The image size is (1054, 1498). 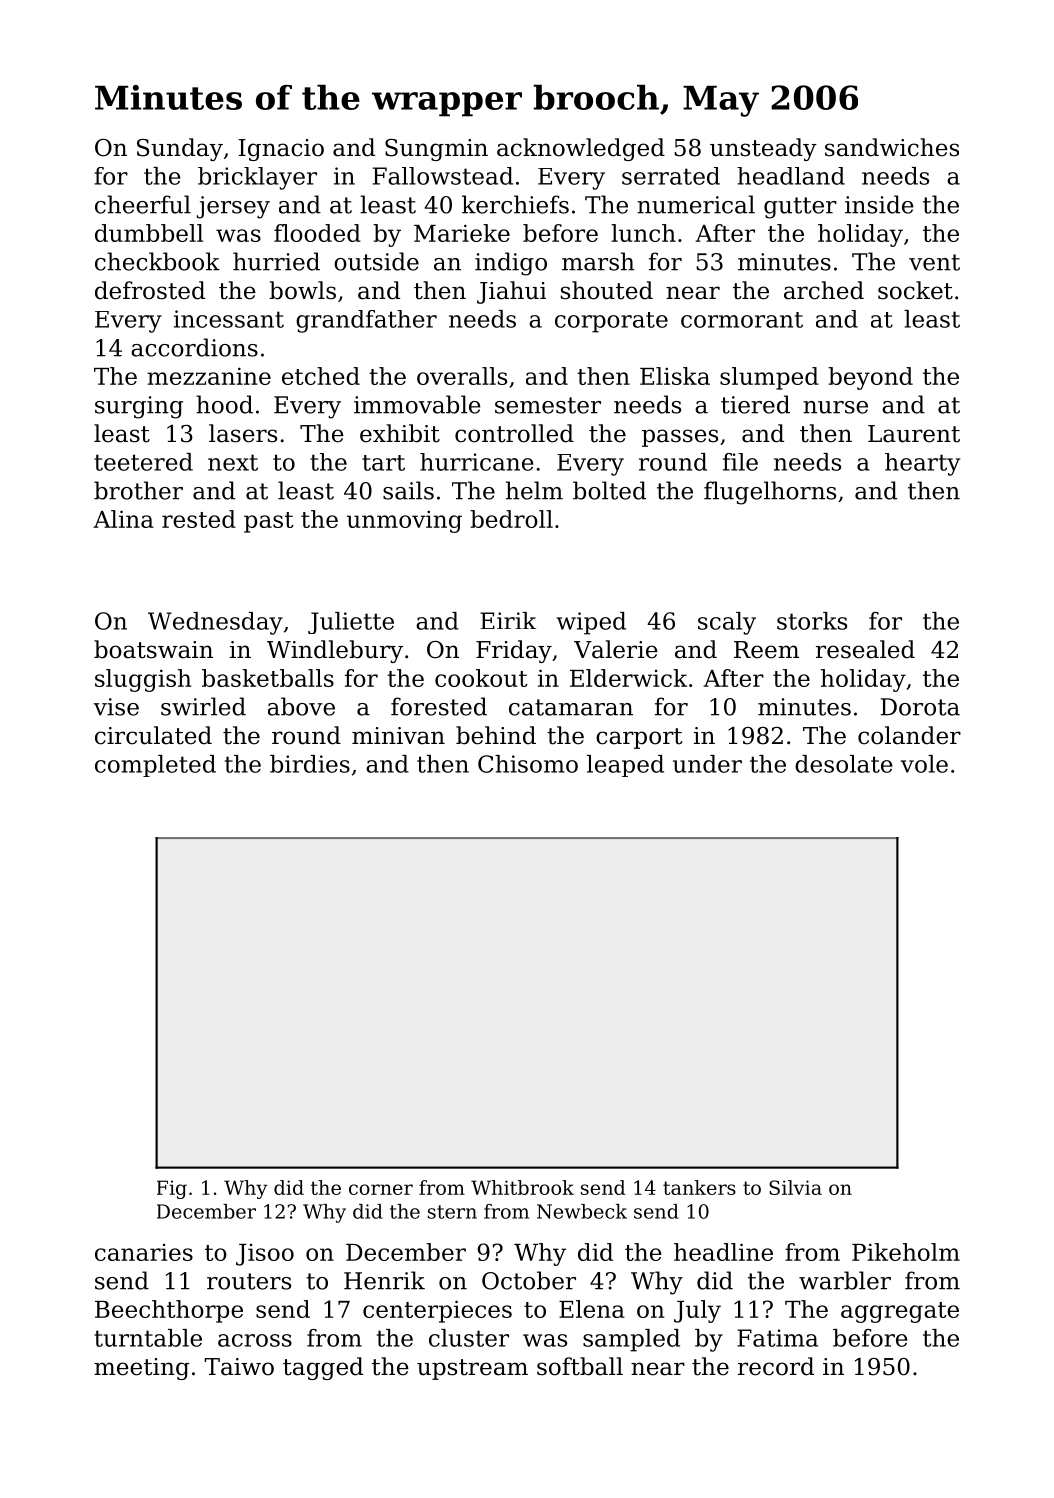 What do you see at coordinates (770, 493) in the page?
I see `flugelhorns` at bounding box center [770, 493].
